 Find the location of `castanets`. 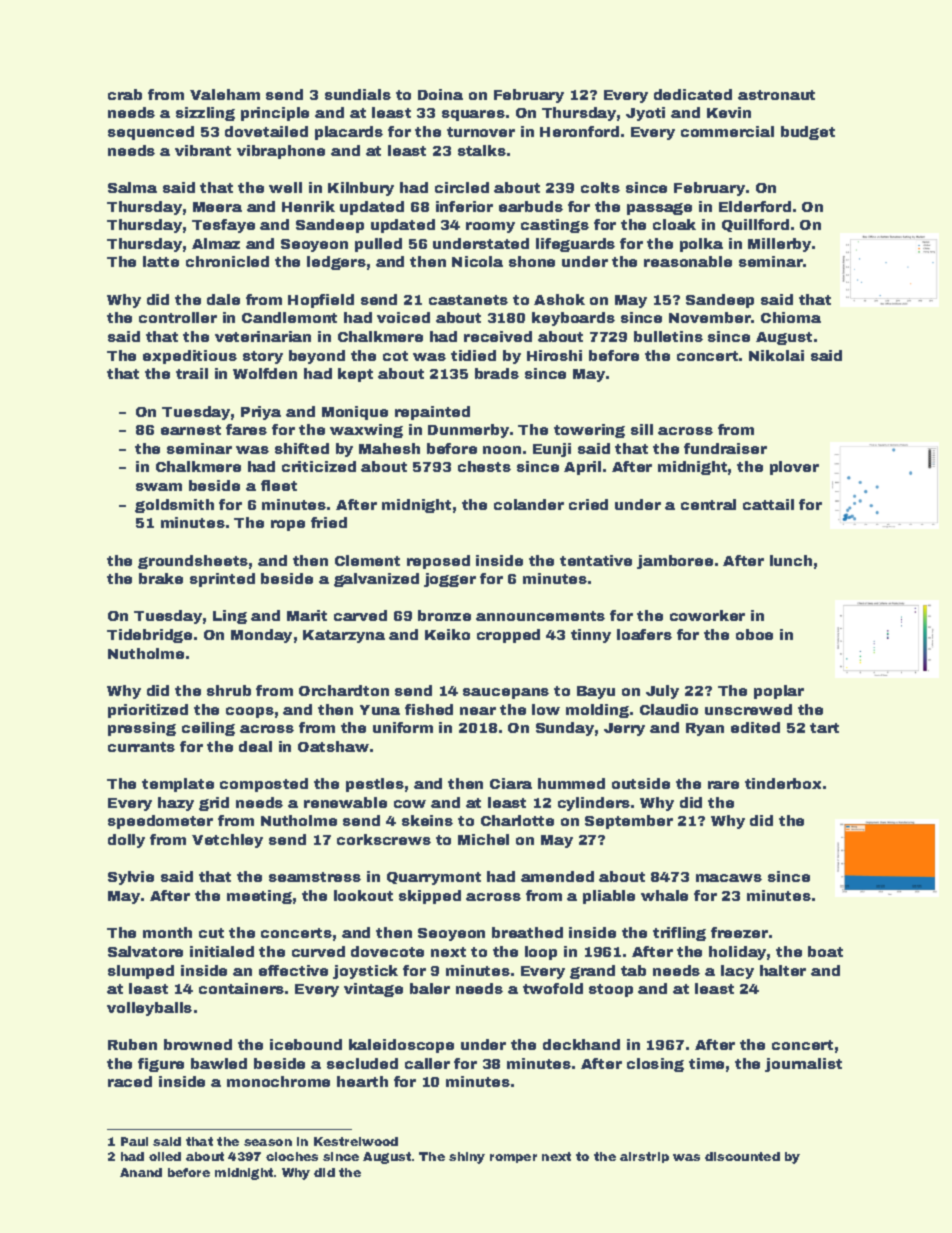

castanets is located at coordinates (468, 300).
